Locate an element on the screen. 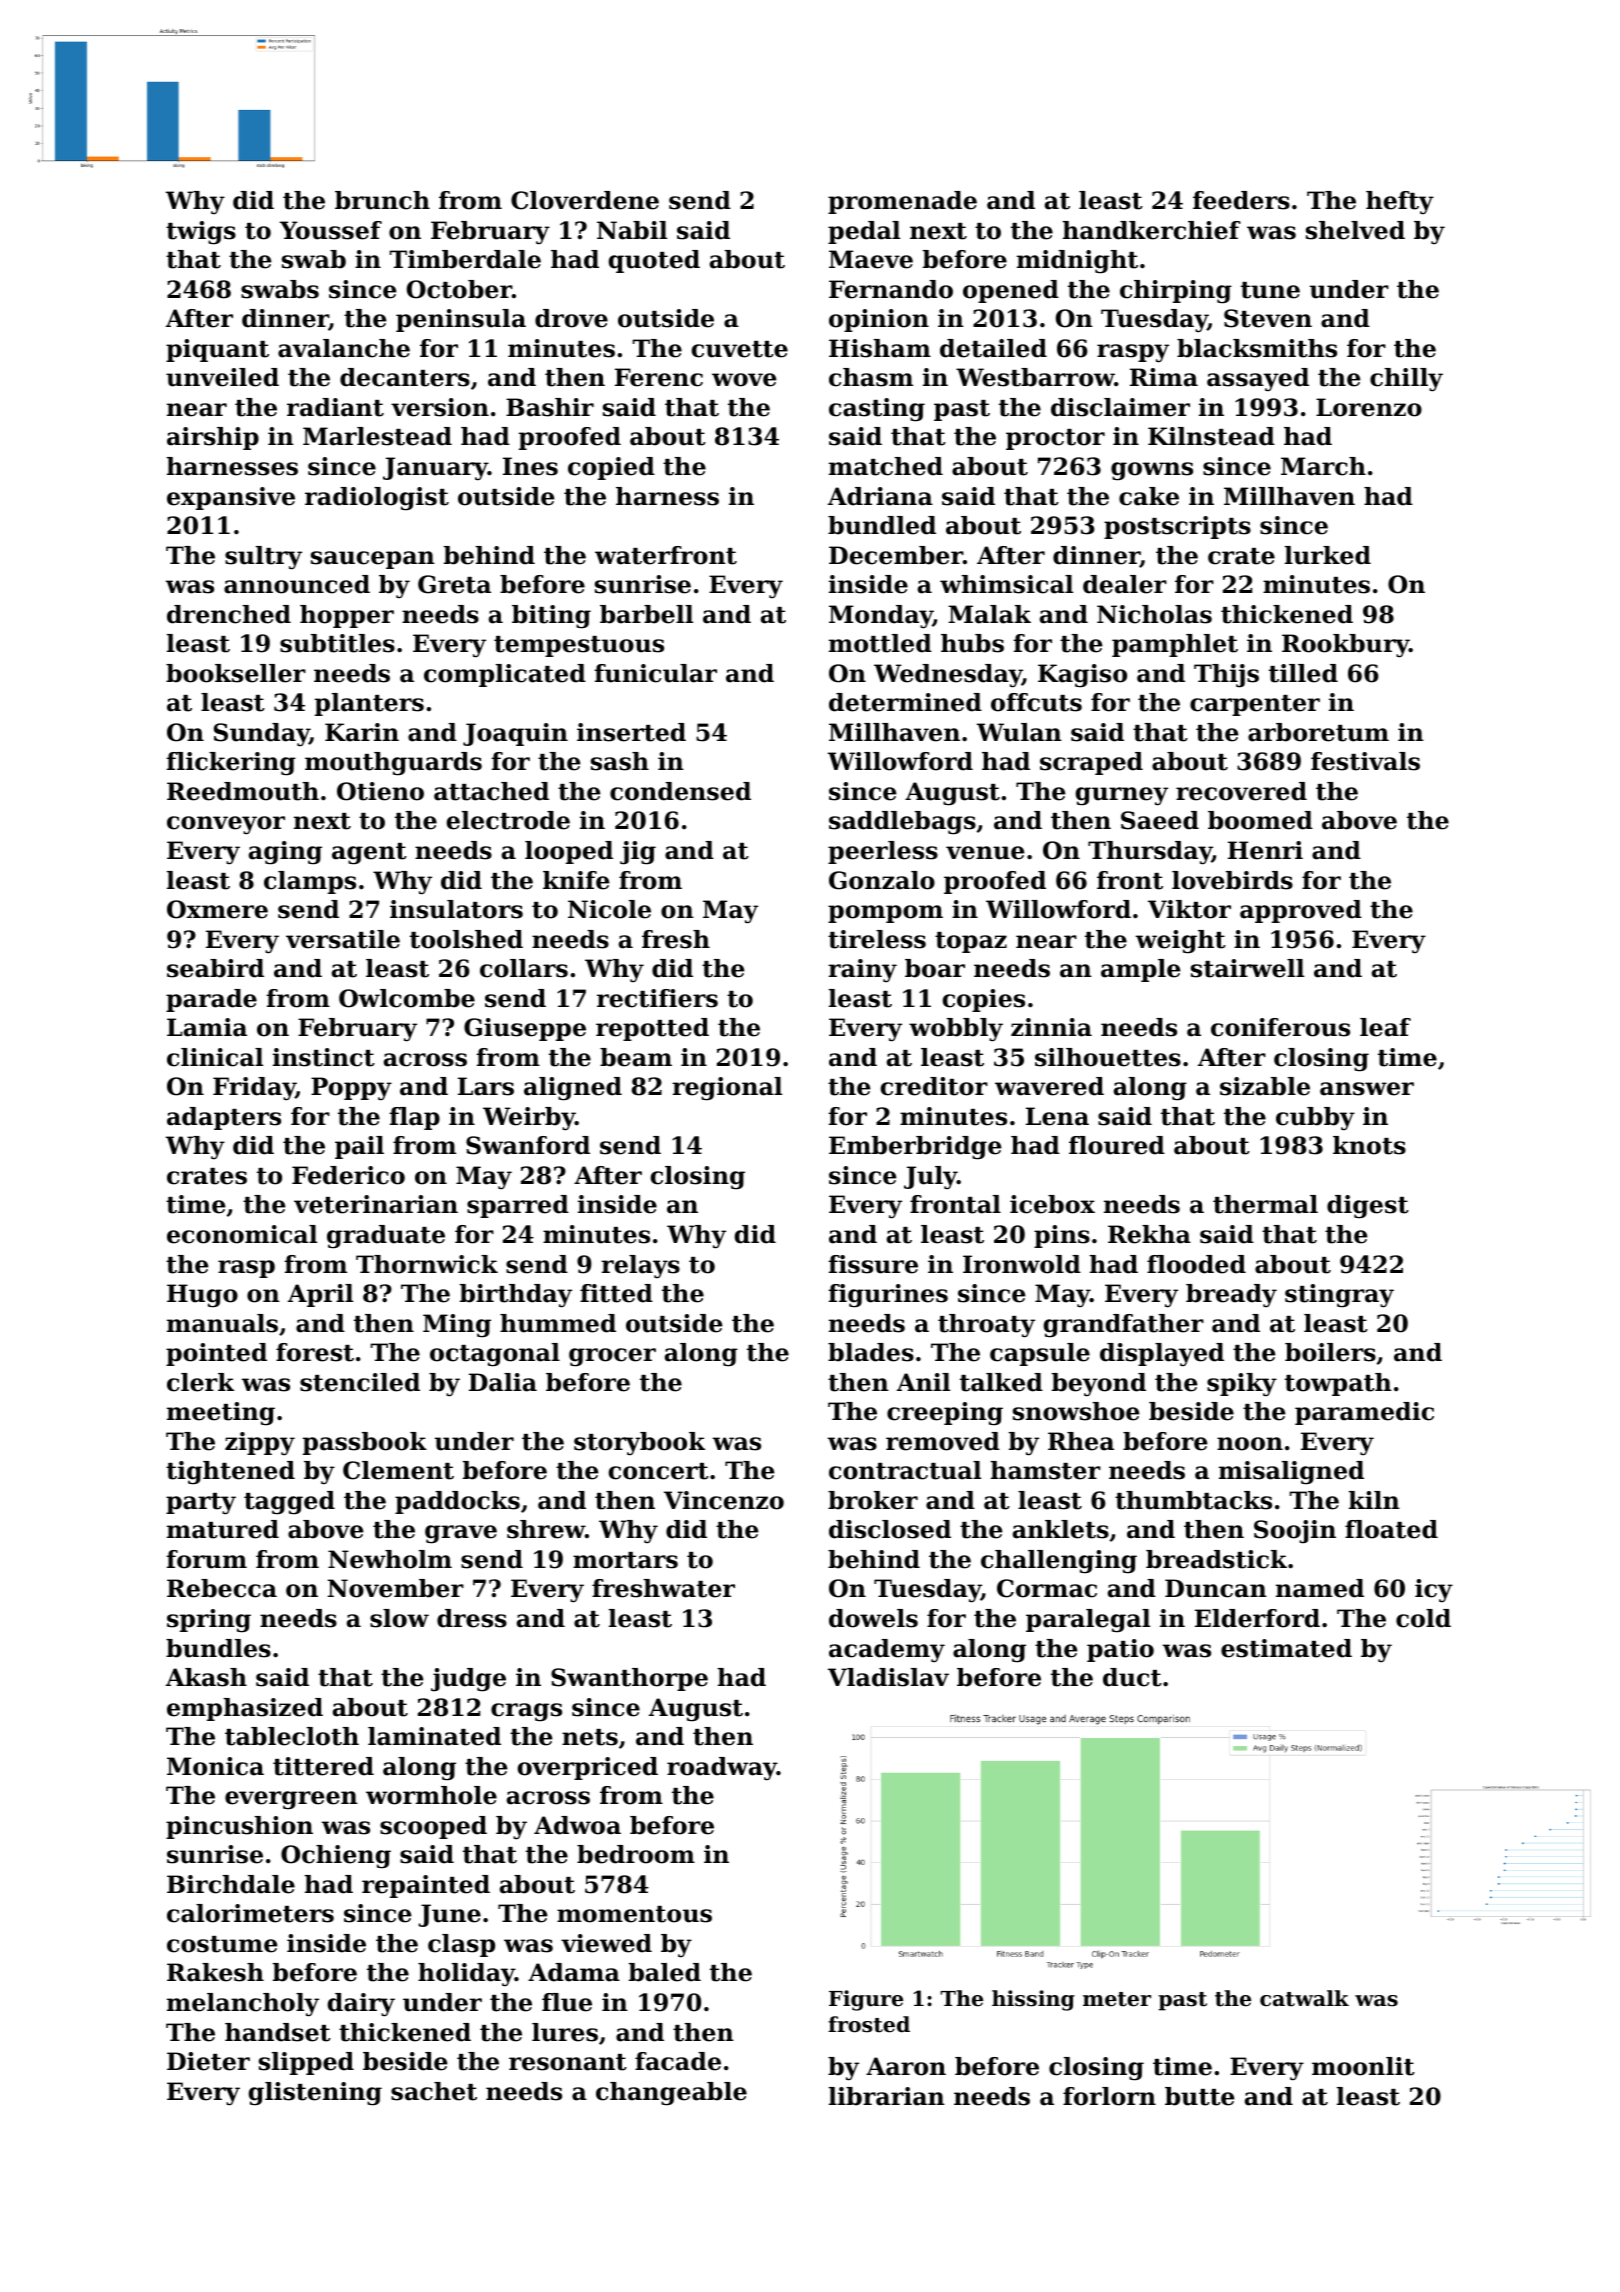 This screenshot has height=2292, width=1620. expansive is located at coordinates (231, 498).
